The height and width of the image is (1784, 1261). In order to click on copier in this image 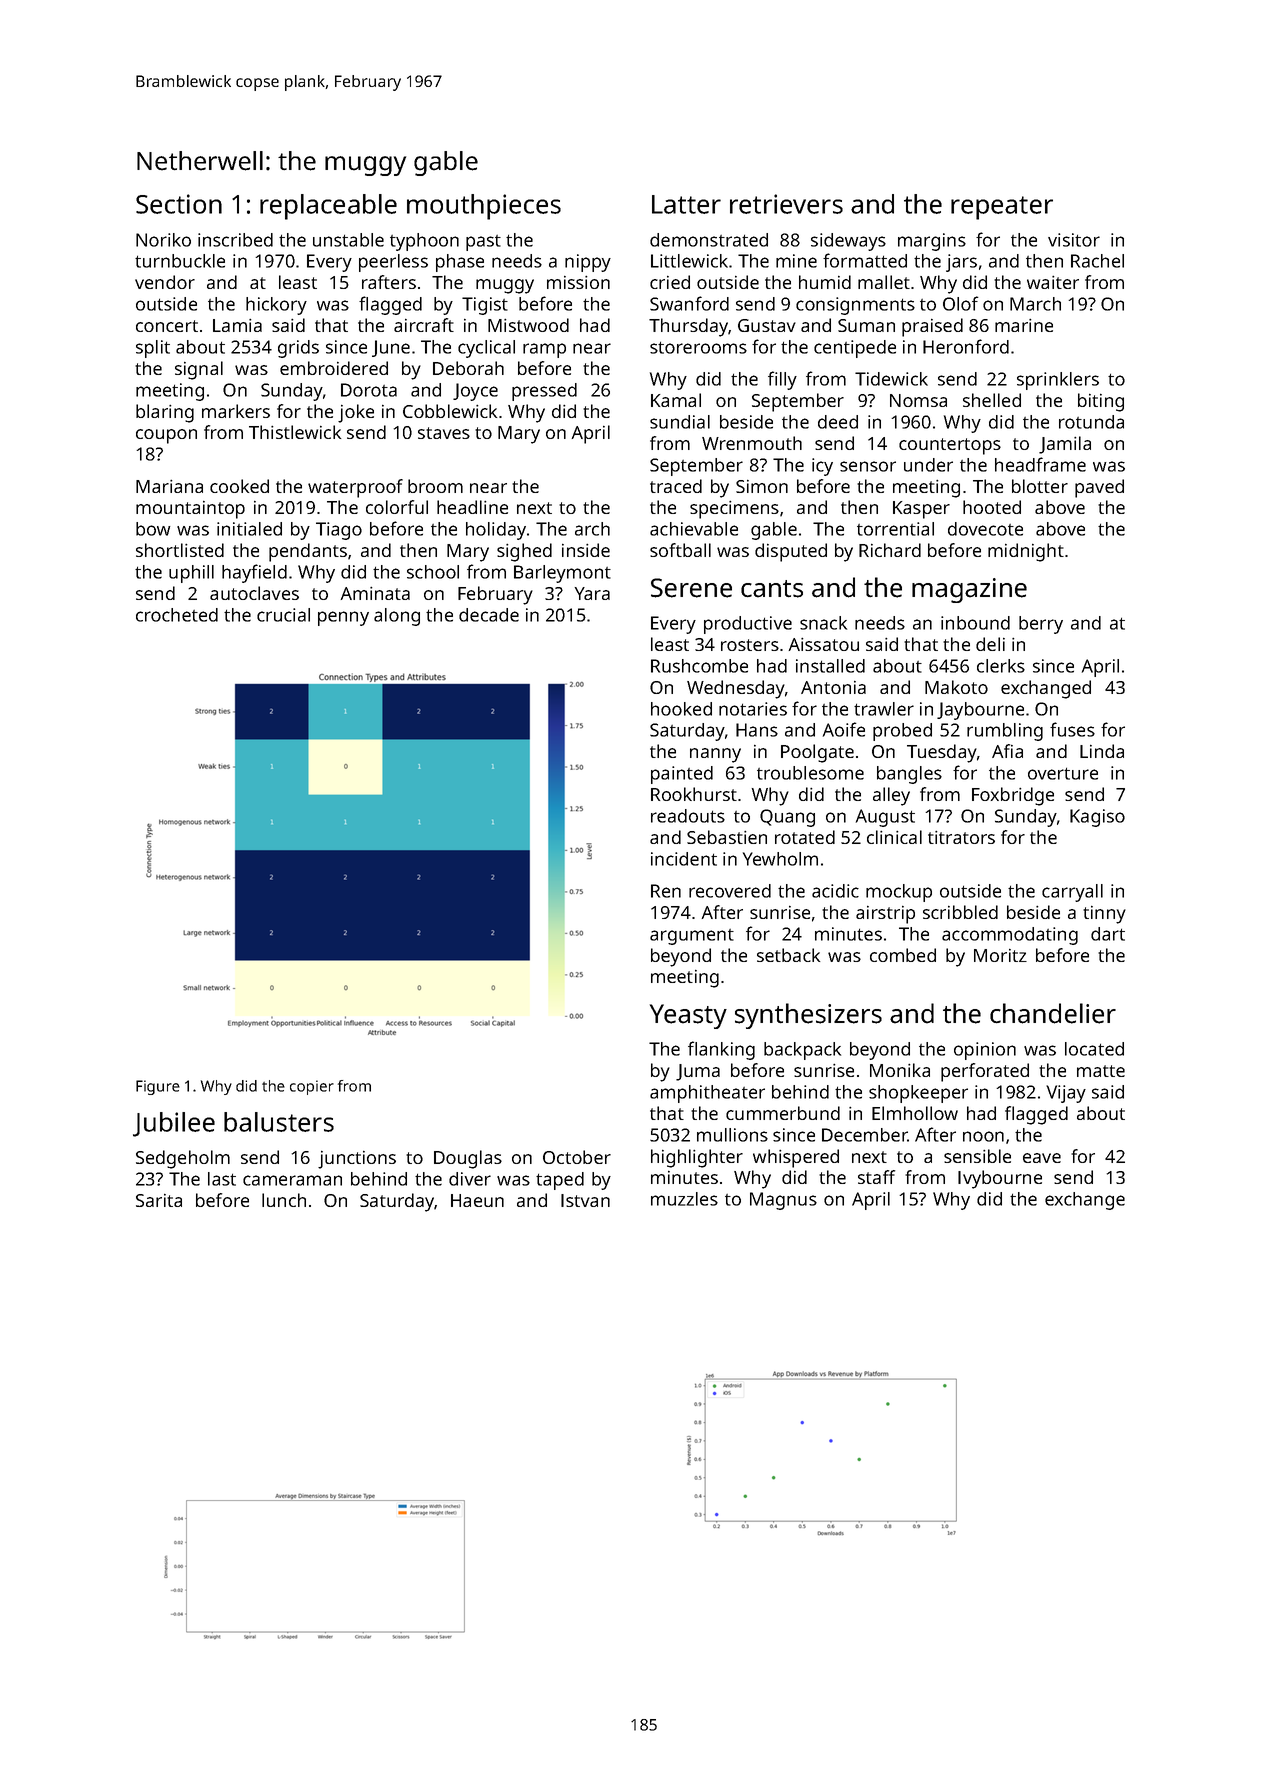, I will do `click(312, 1087)`.
